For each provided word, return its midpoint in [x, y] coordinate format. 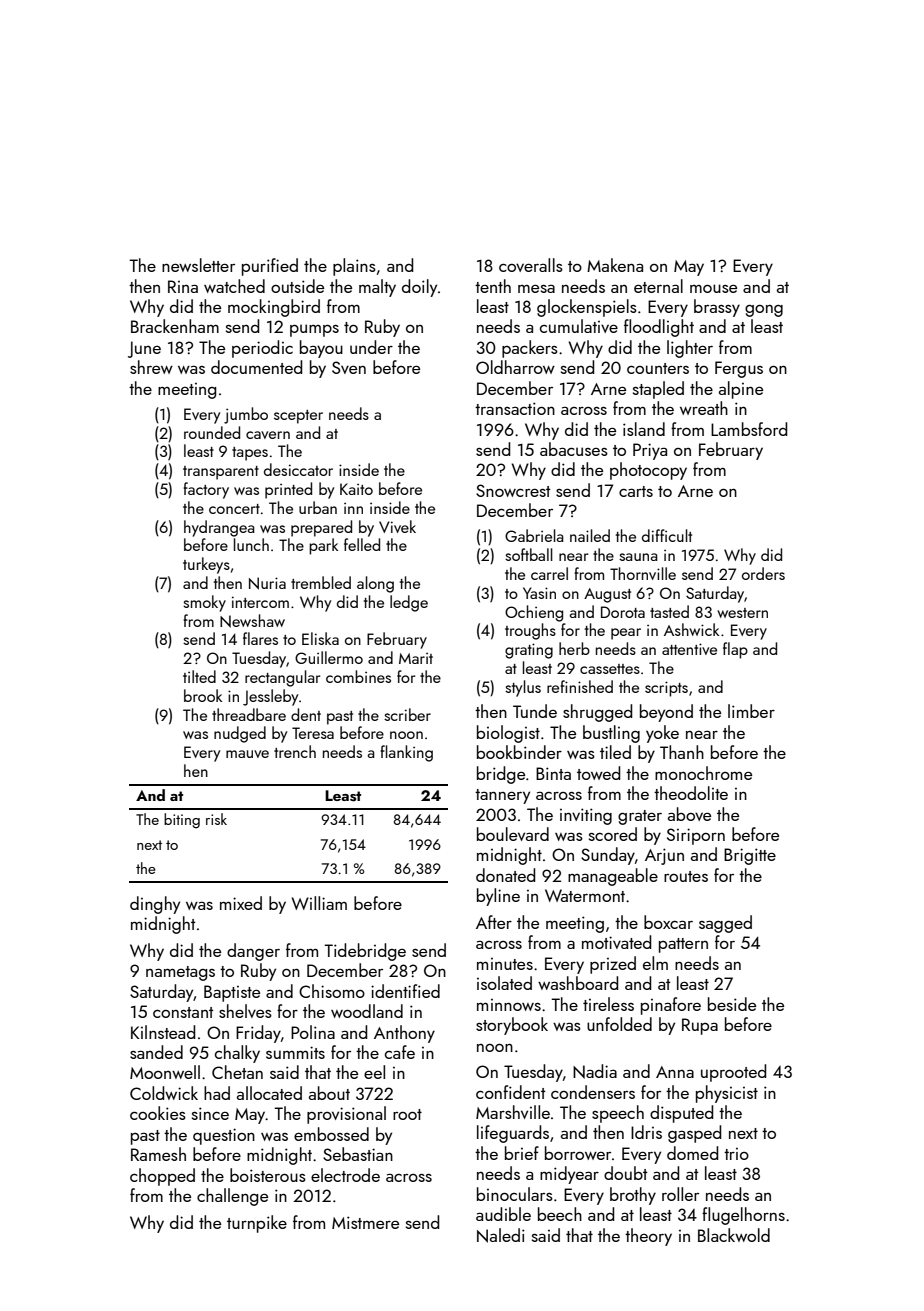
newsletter [198, 265]
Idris [646, 1132]
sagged [725, 924]
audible [503, 1214]
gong [764, 311]
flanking [406, 753]
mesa [536, 288]
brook [203, 695]
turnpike [257, 1224]
